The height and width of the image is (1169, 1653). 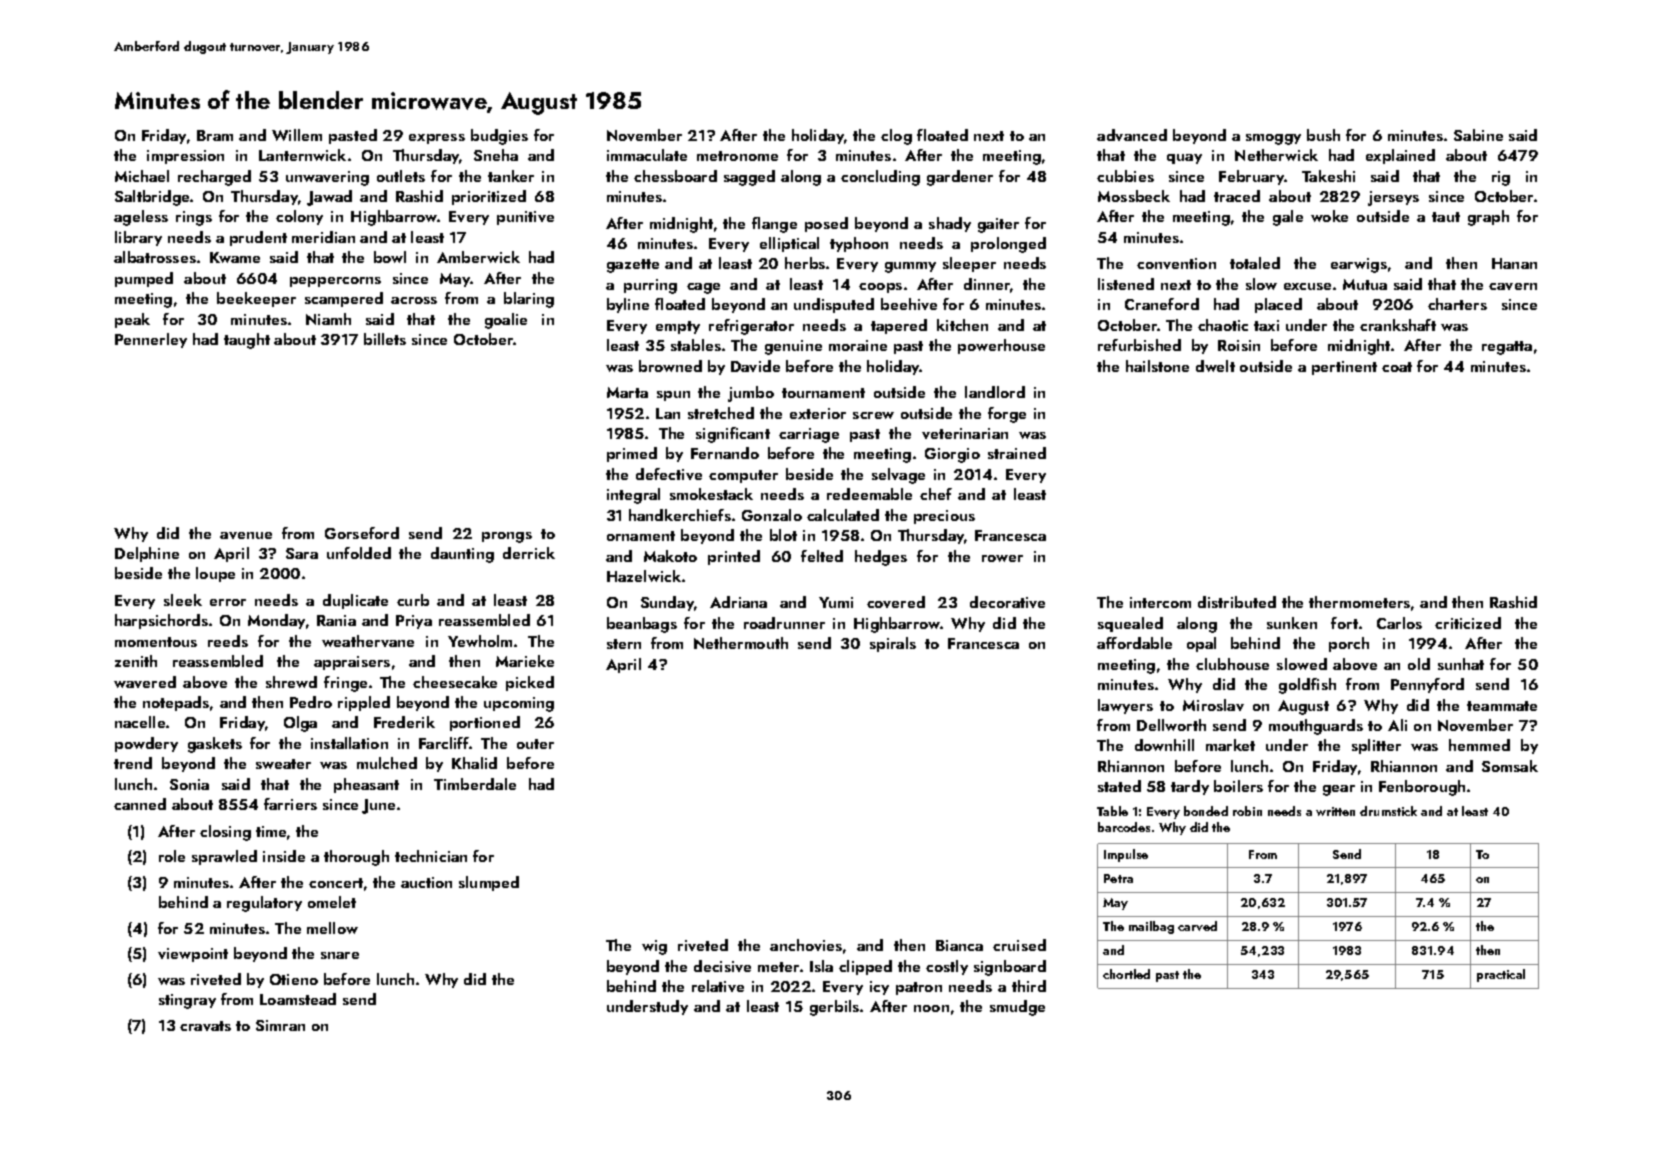 I want to click on sleek, so click(x=183, y=600).
